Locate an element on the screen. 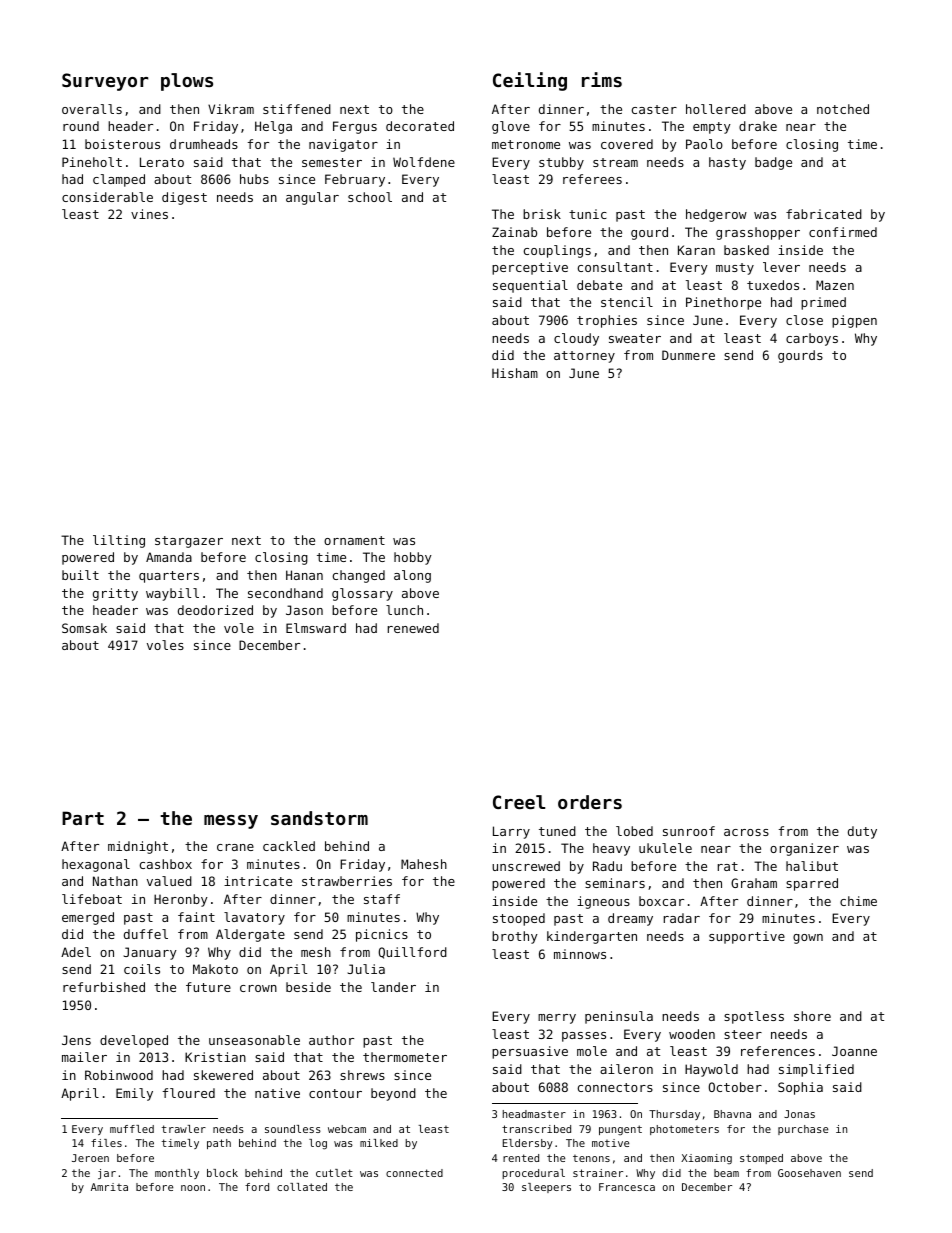  Ceiling is located at coordinates (530, 81).
